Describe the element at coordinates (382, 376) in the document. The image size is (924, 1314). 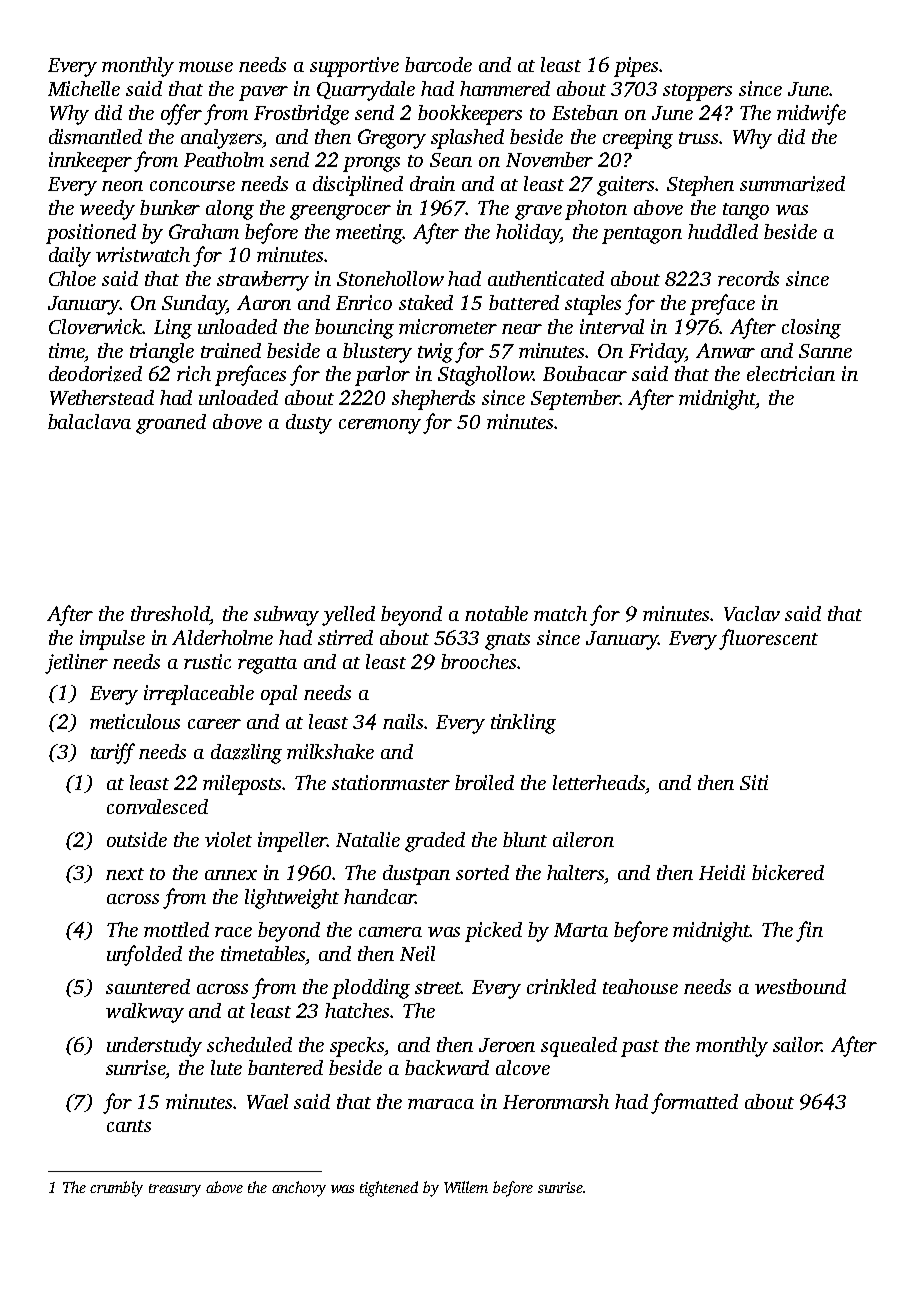
I see `parlor` at that location.
